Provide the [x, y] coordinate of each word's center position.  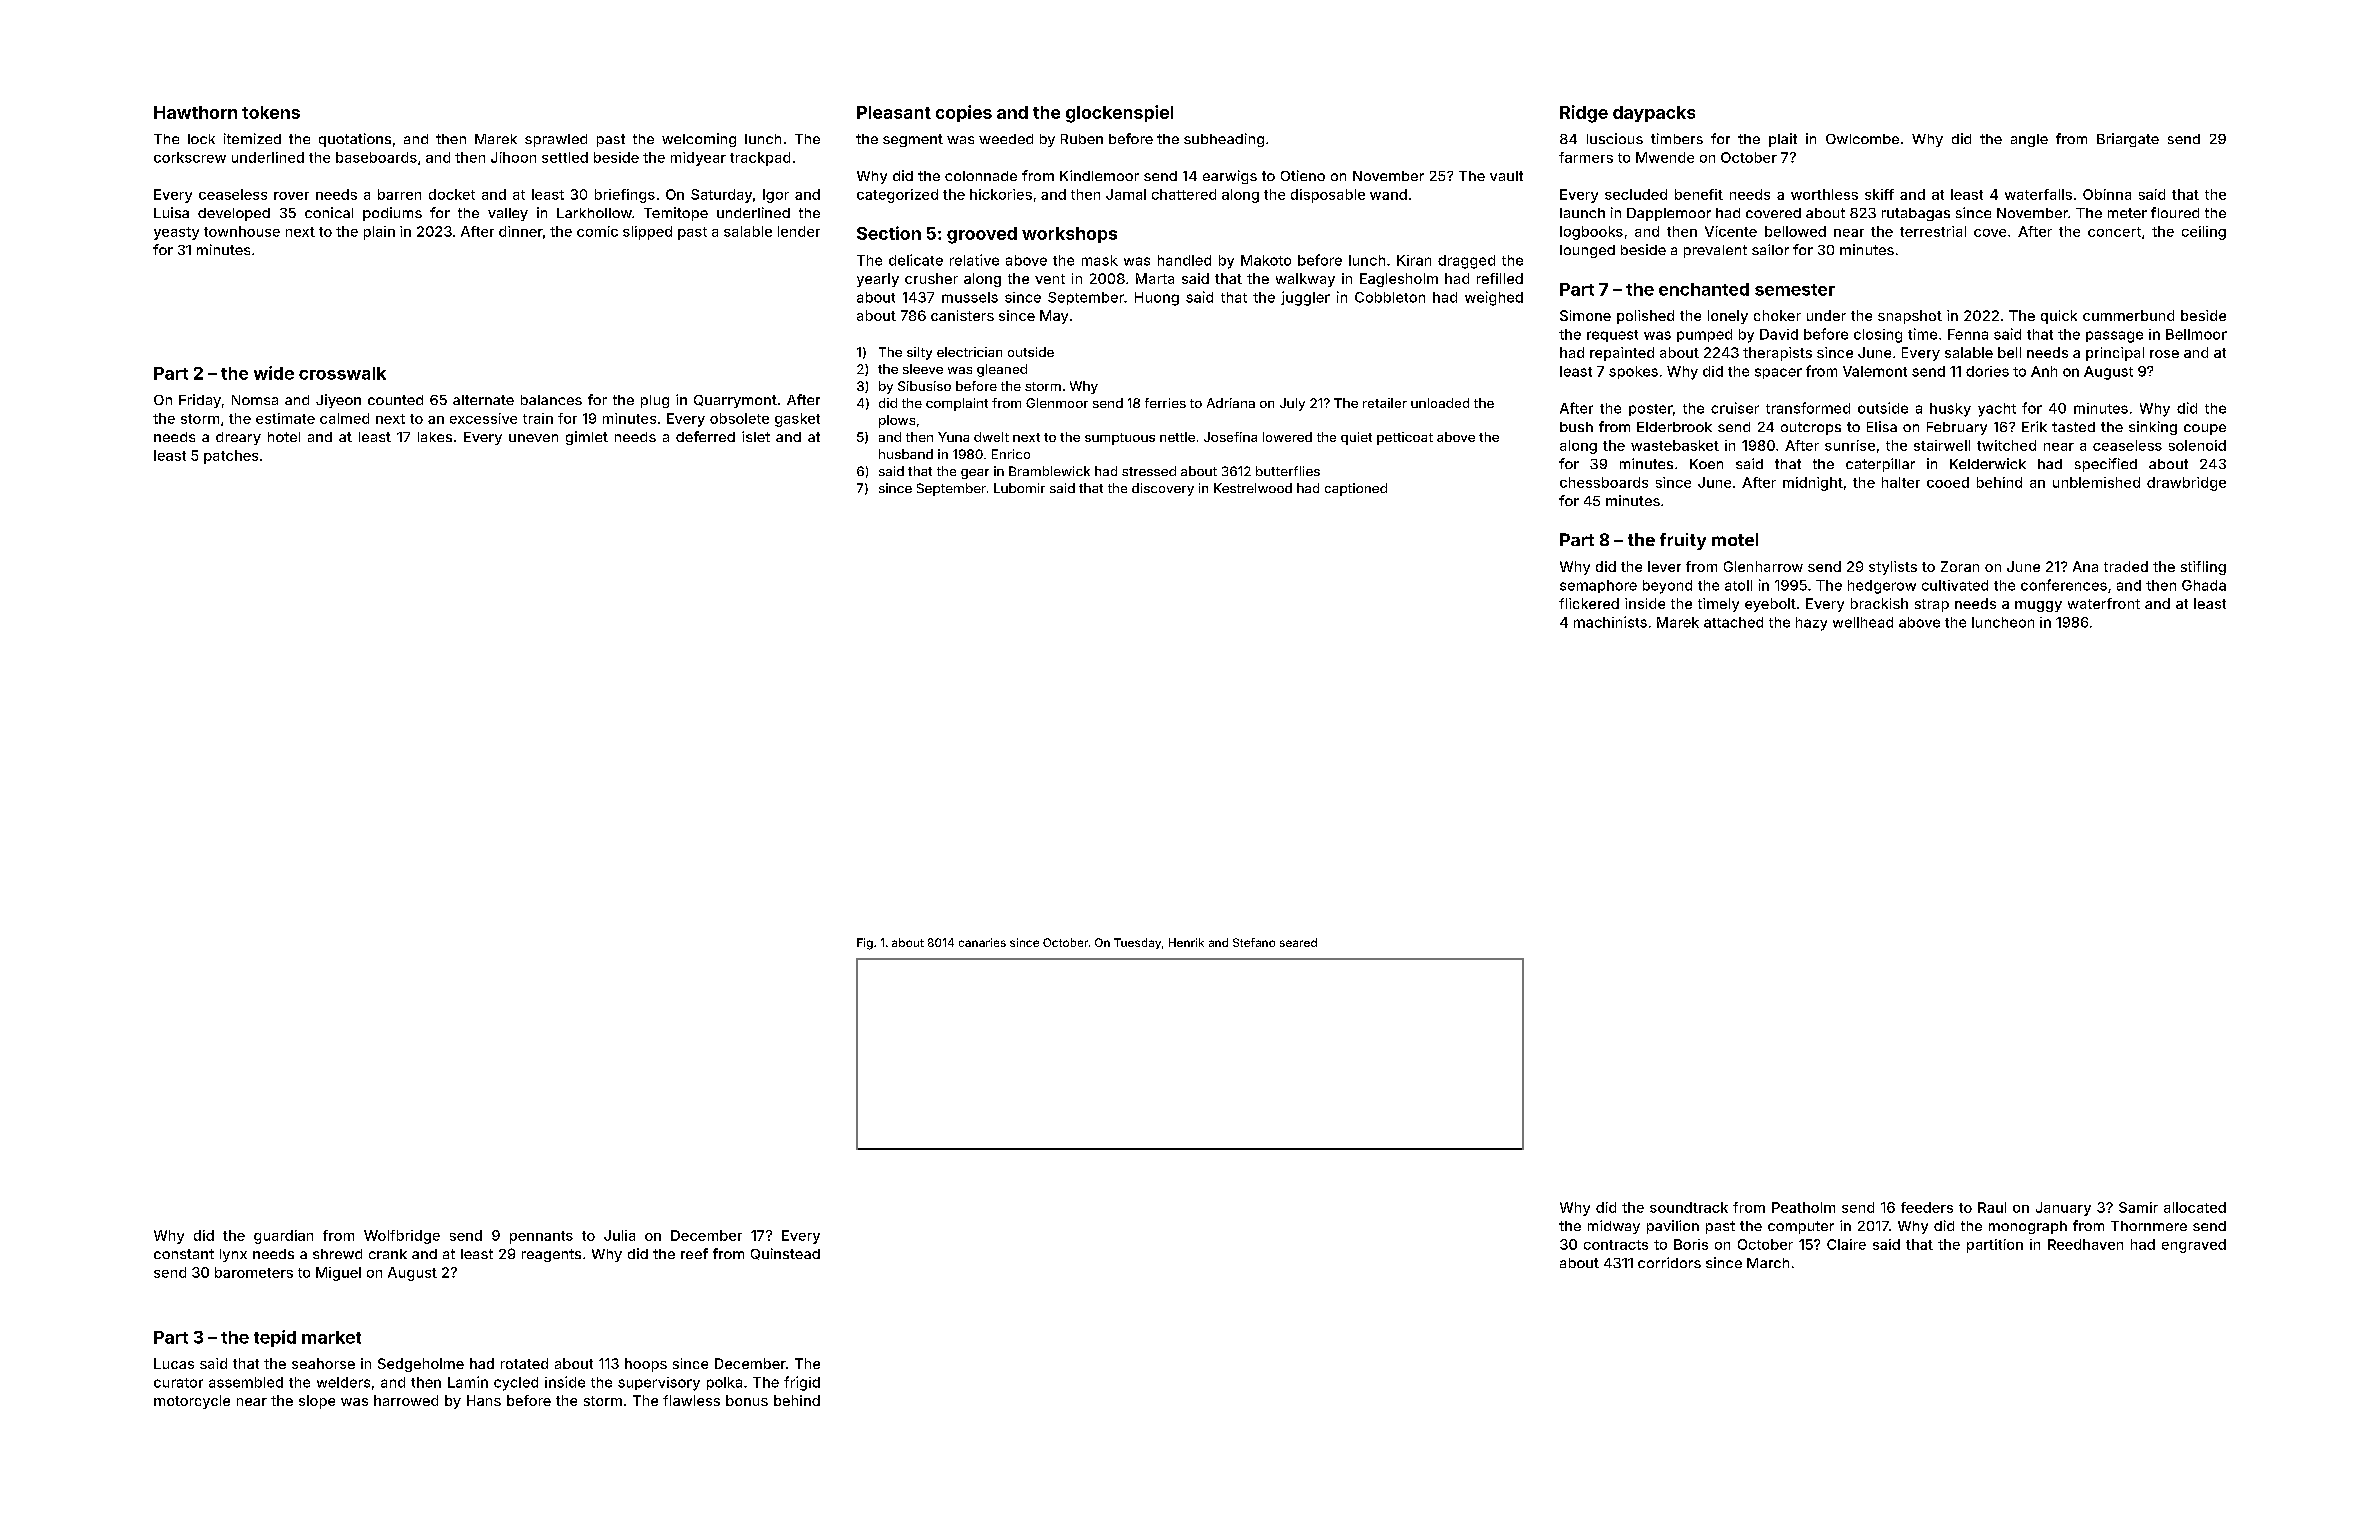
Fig [865, 944]
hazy [1811, 624]
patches [231, 457]
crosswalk [342, 373]
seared [1298, 942]
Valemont [1875, 371]
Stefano [1254, 942]
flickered [1589, 603]
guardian [283, 1237]
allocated [2195, 1207]
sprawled [556, 140]
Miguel [338, 1274]
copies [964, 113]
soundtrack [1689, 1207]
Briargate [2128, 140]
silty [919, 353]
